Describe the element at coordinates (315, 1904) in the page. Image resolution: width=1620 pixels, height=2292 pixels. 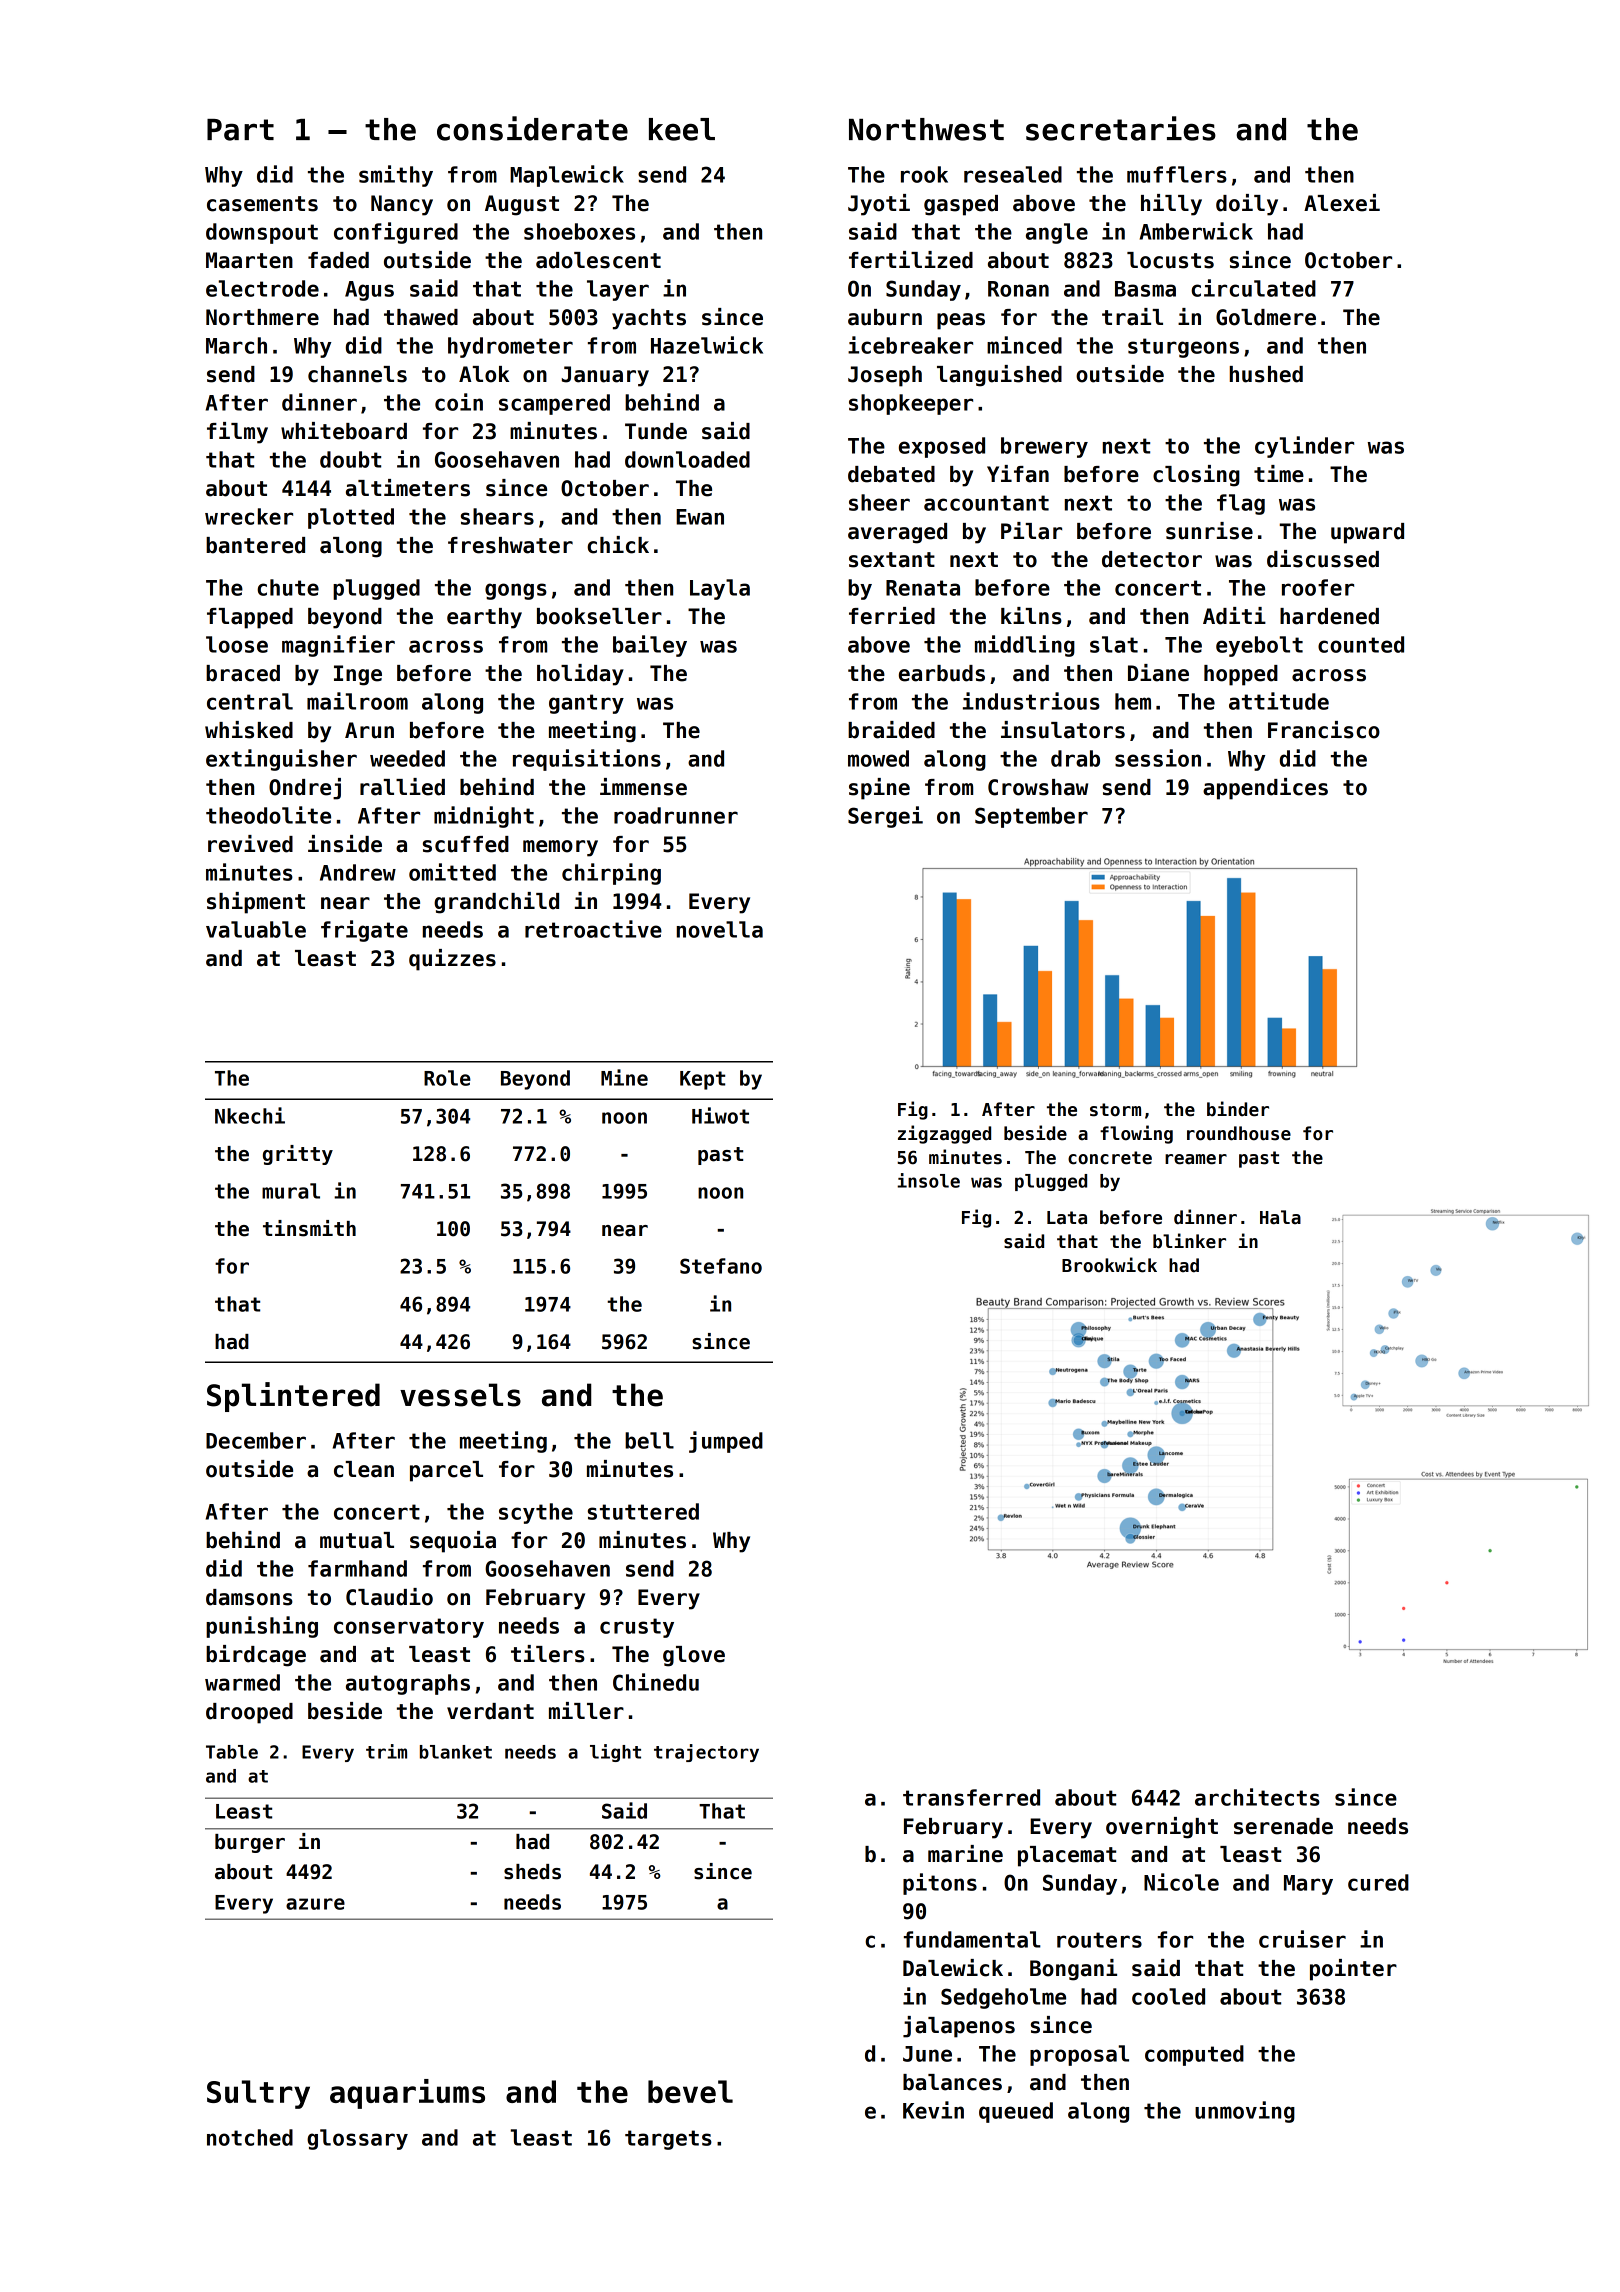
I see `azure` at that location.
